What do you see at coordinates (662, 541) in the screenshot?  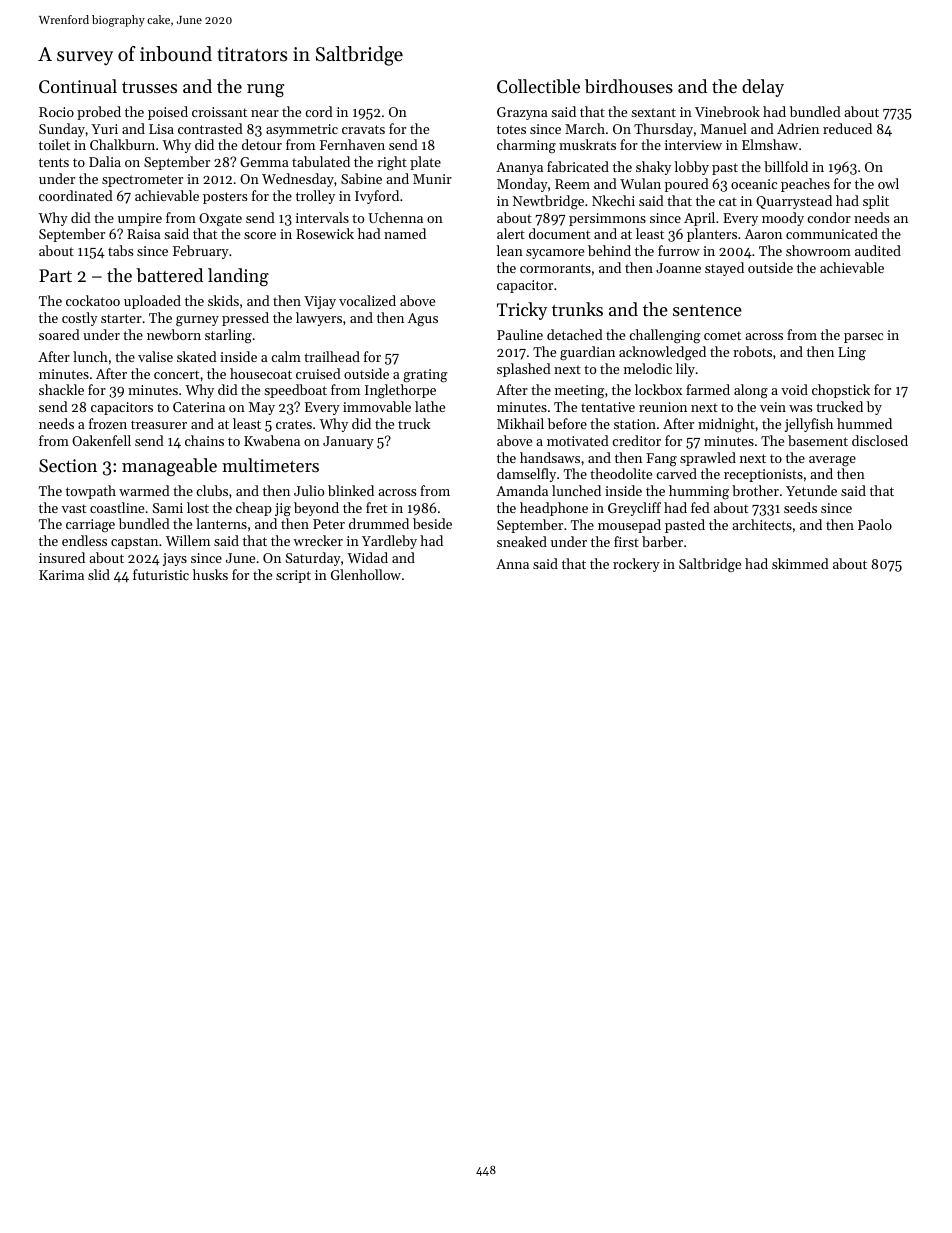 I see `barber` at bounding box center [662, 541].
